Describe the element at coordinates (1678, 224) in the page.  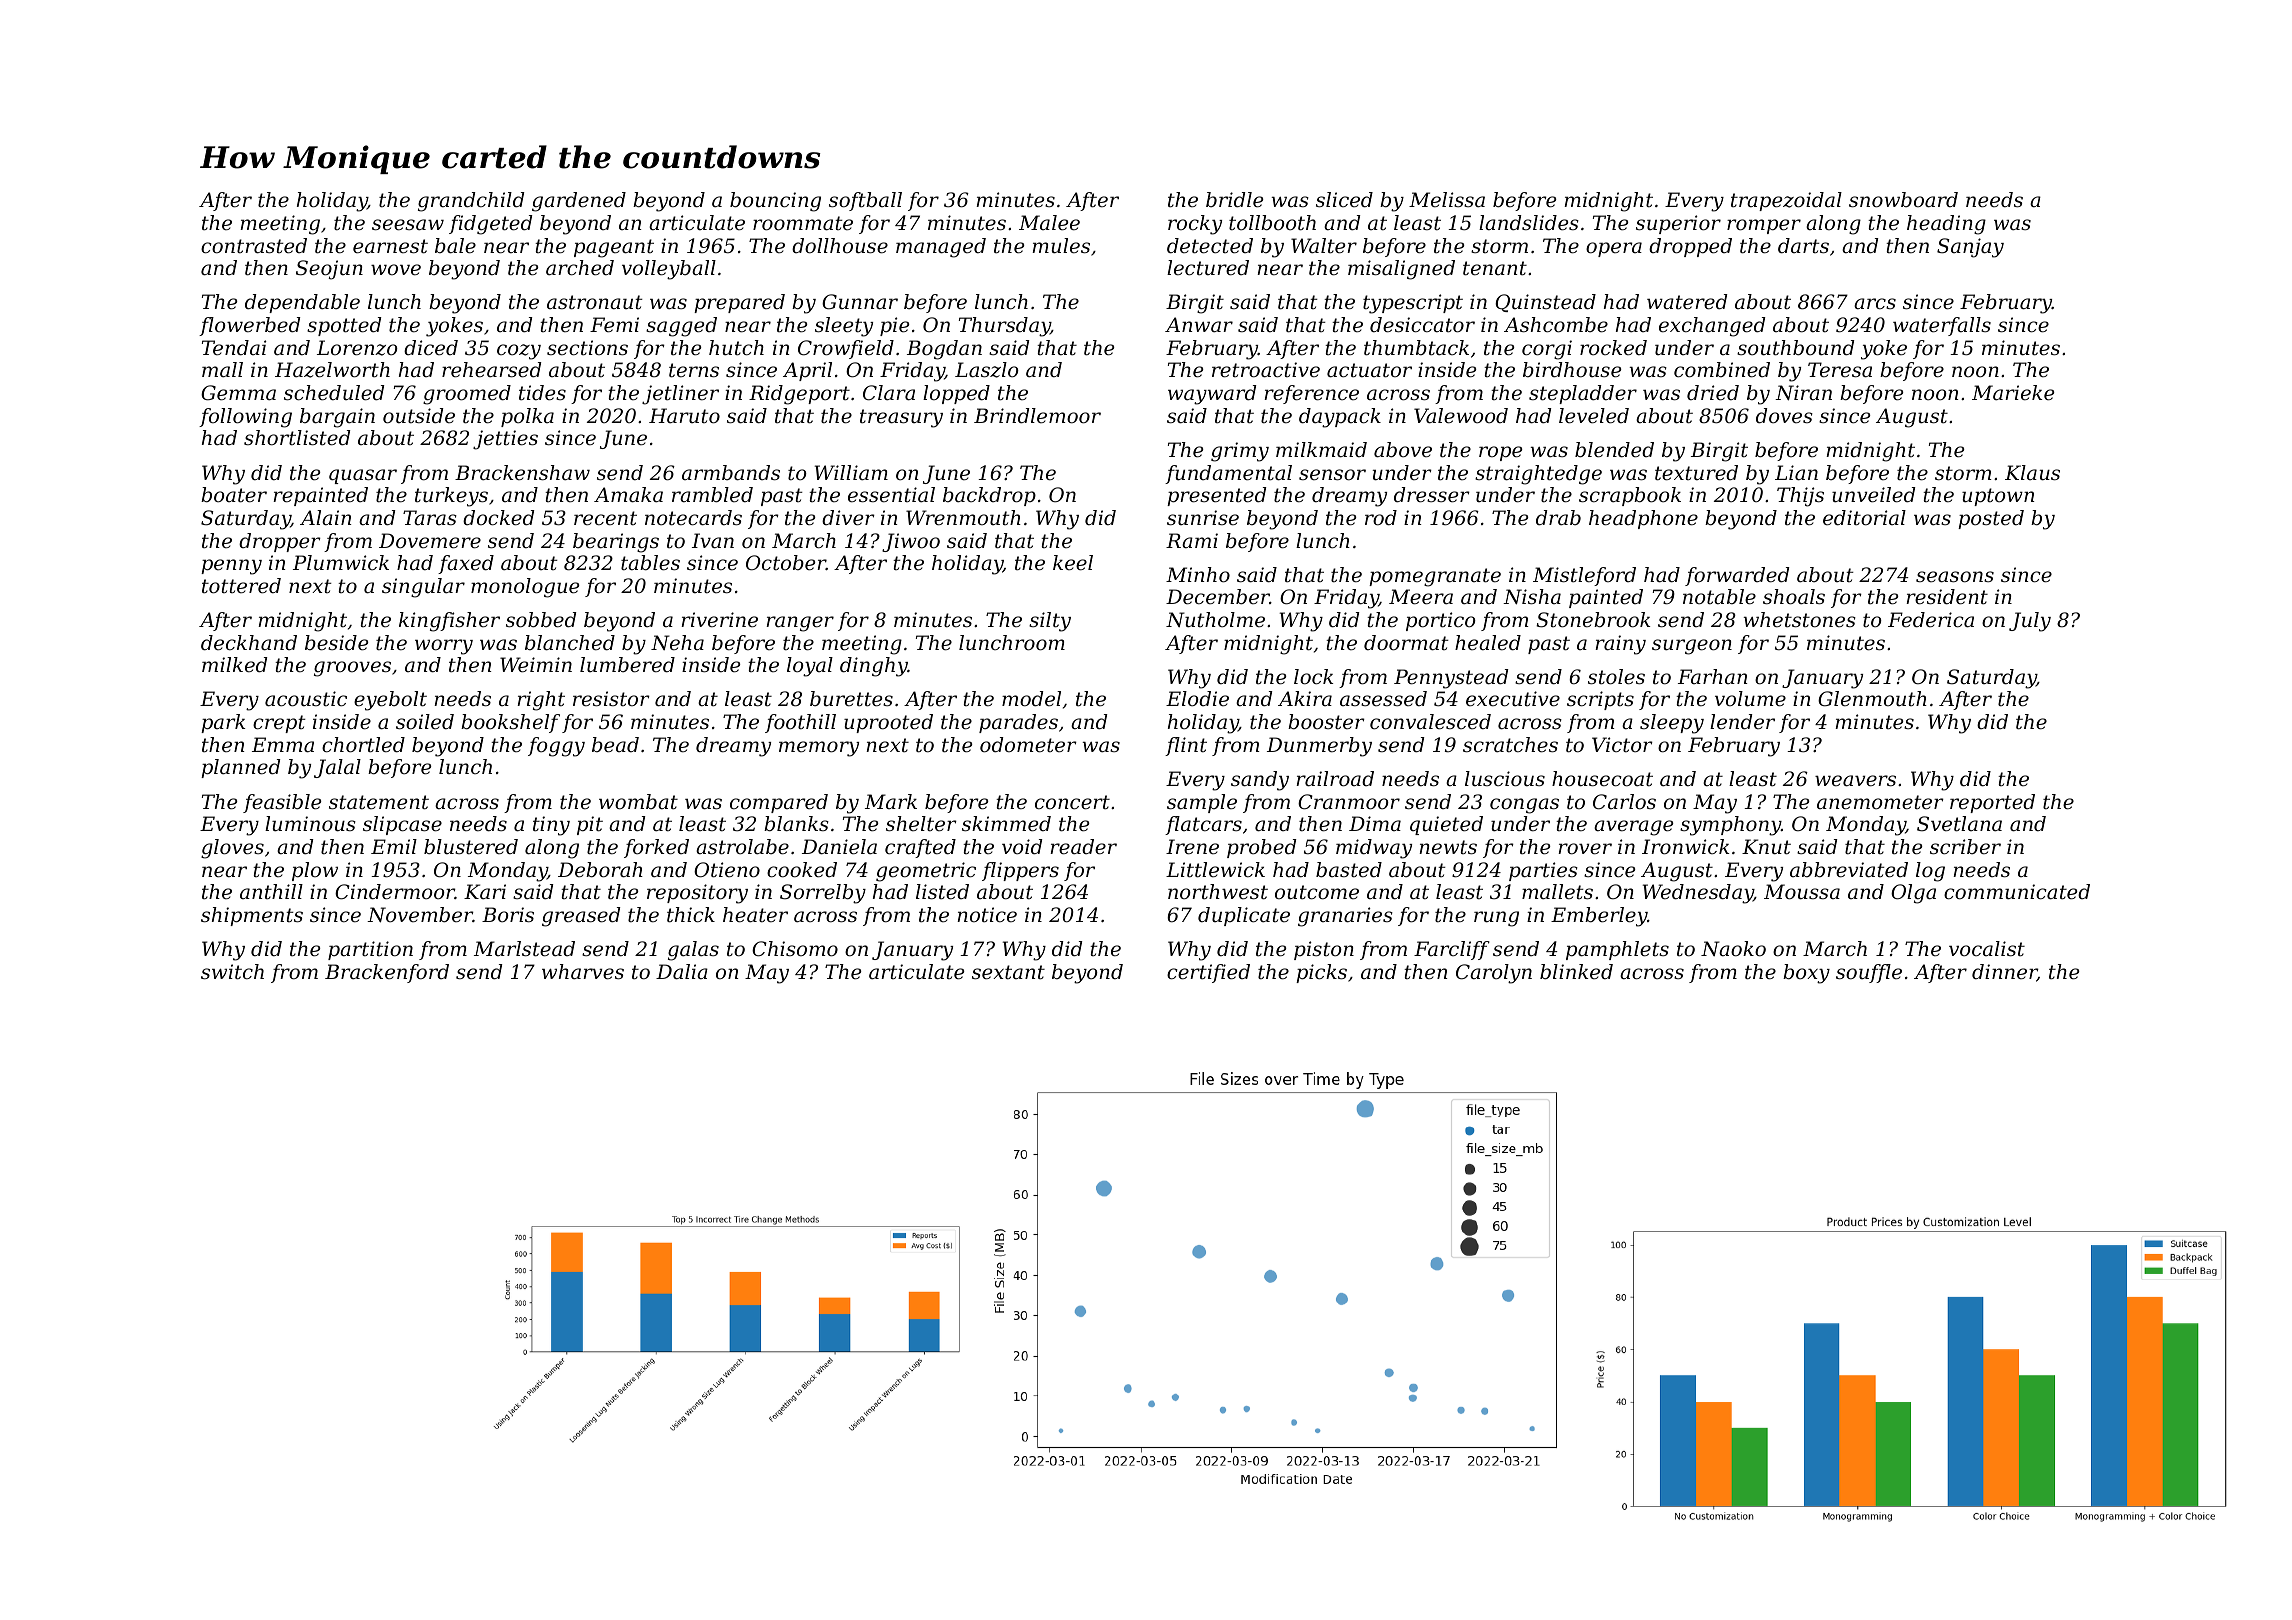
I see `superior` at that location.
